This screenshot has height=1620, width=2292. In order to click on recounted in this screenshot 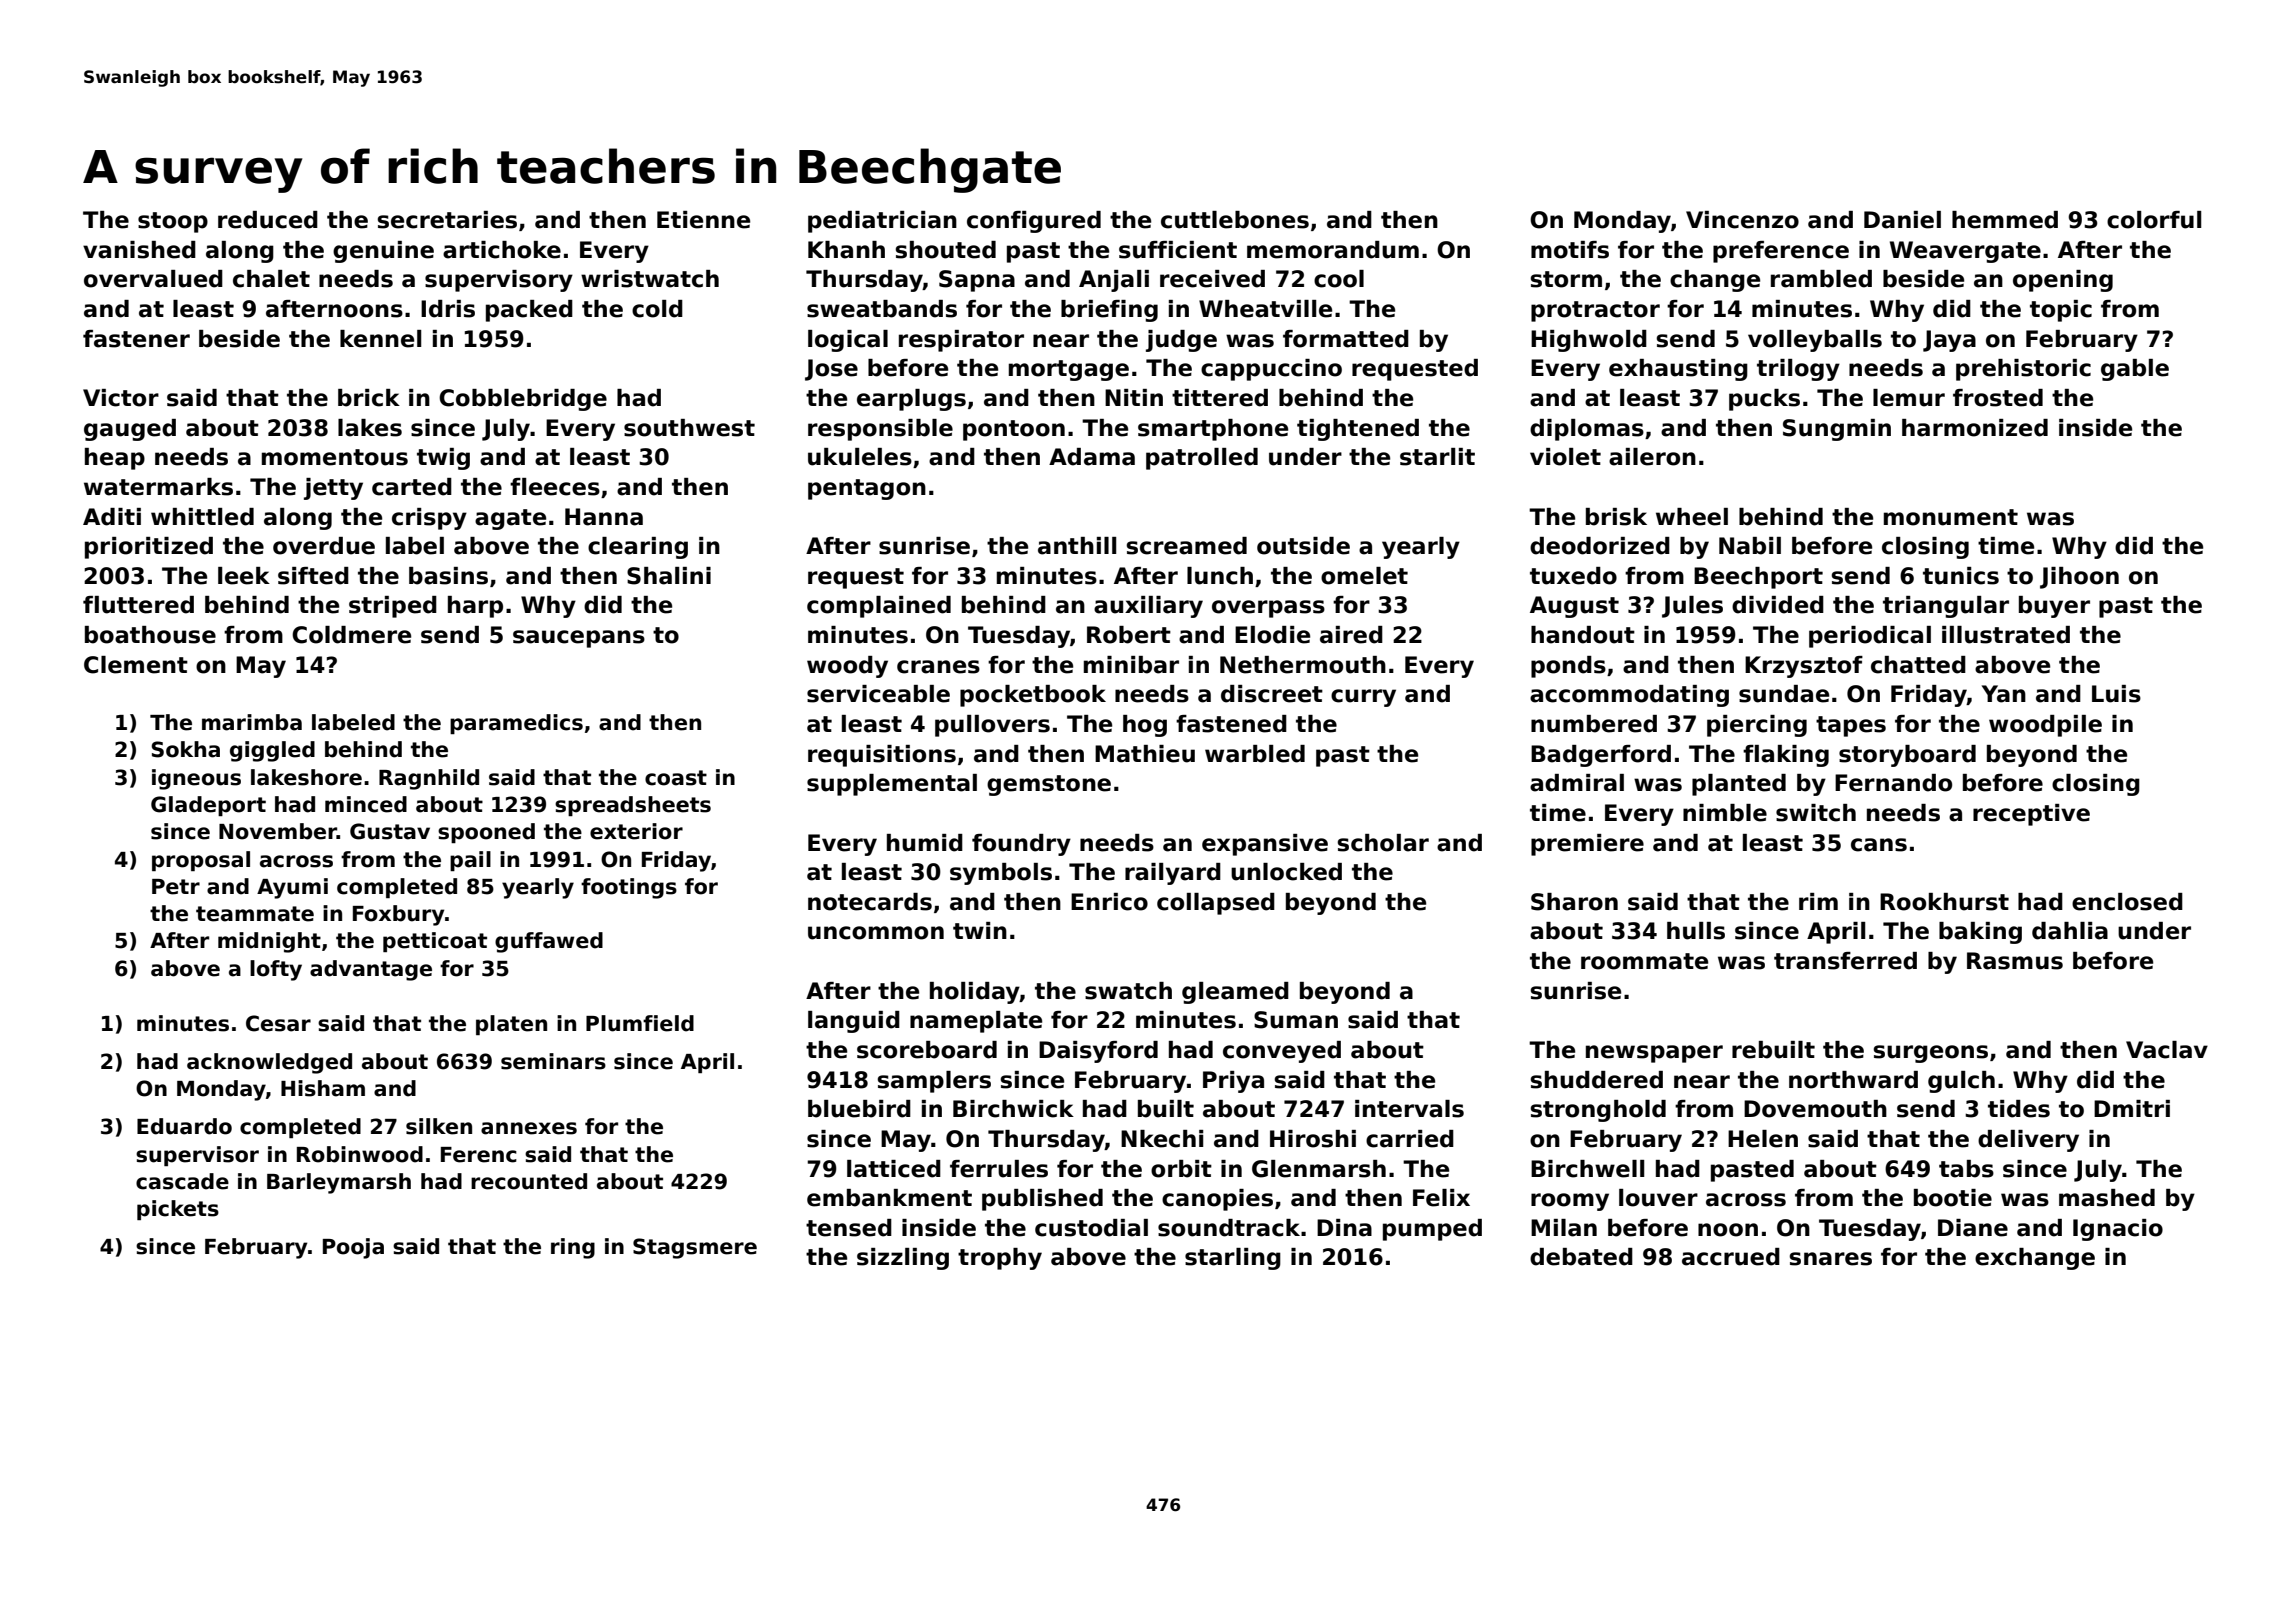, I will do `click(529, 1181)`.
